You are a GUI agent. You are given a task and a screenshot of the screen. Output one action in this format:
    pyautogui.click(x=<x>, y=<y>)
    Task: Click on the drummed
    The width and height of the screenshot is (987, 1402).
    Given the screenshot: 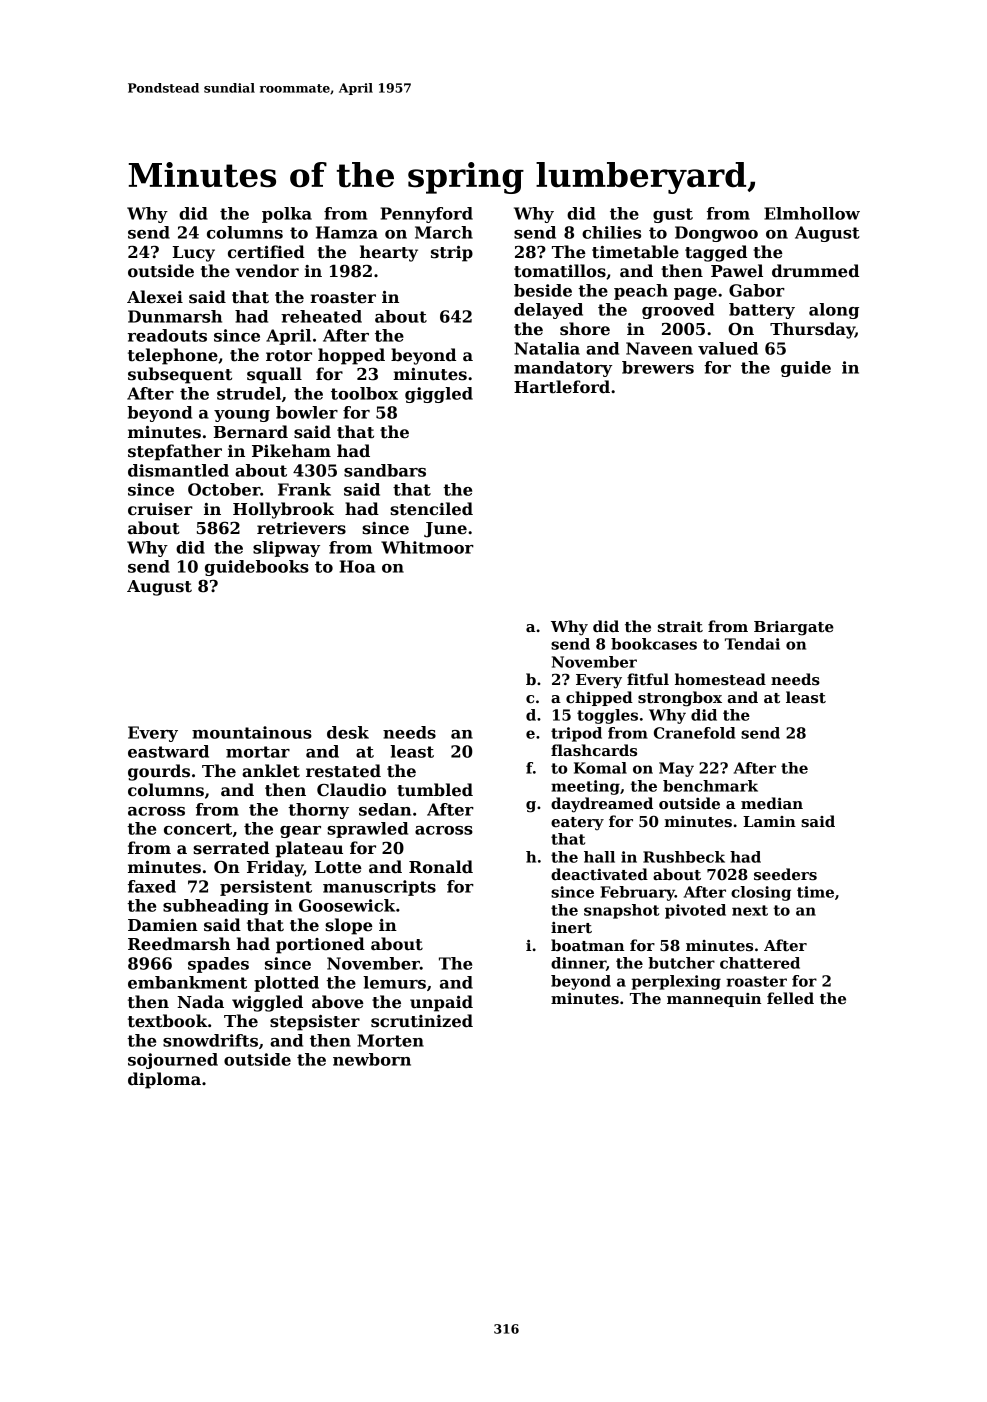 What is the action you would take?
    pyautogui.click(x=815, y=271)
